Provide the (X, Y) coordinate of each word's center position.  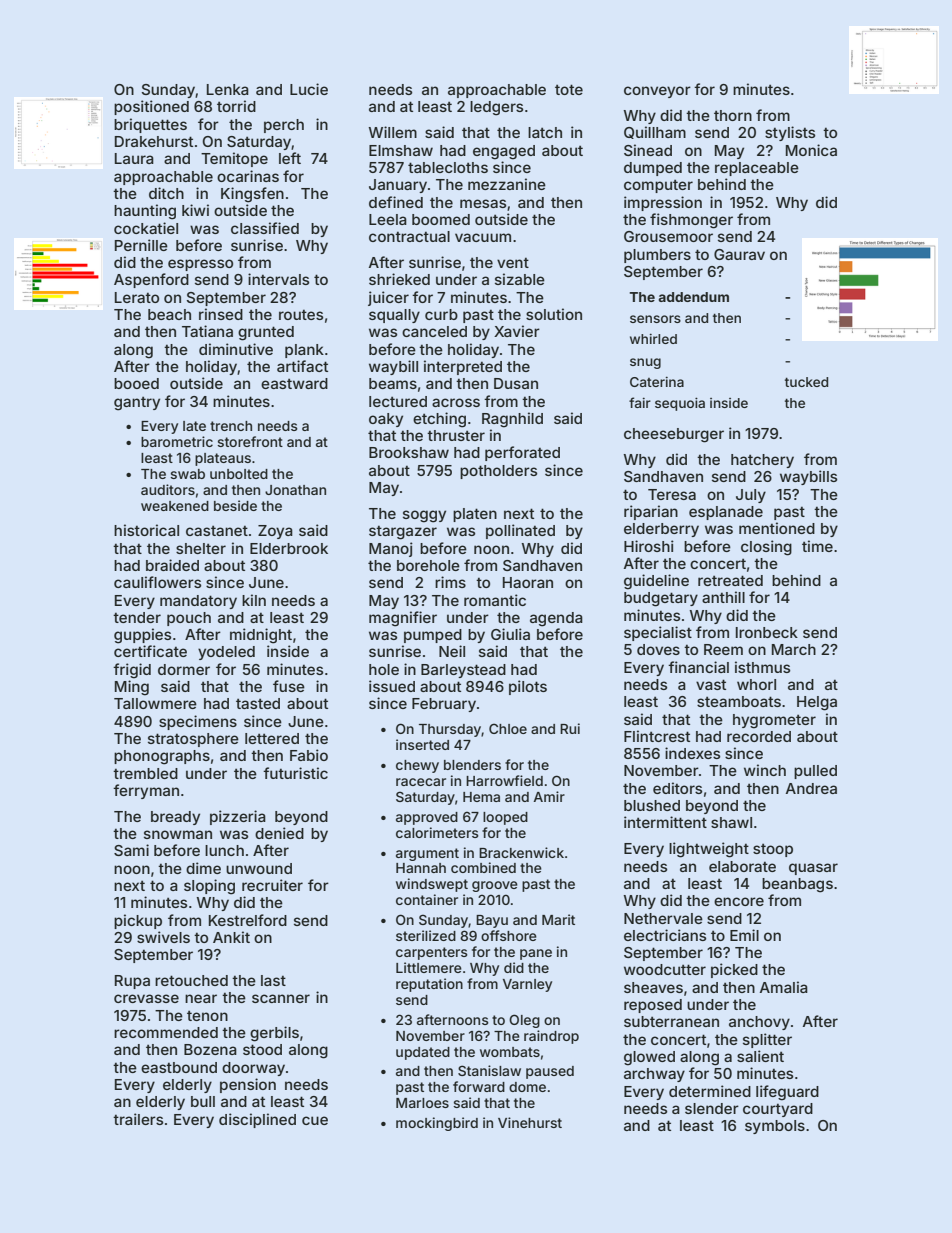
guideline (656, 582)
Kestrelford (248, 920)
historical (146, 530)
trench (231, 426)
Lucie (309, 89)
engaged (504, 152)
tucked (806, 382)
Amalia (784, 987)
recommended (166, 1032)
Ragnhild (512, 420)
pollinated (520, 531)
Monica (811, 150)
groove (495, 886)
